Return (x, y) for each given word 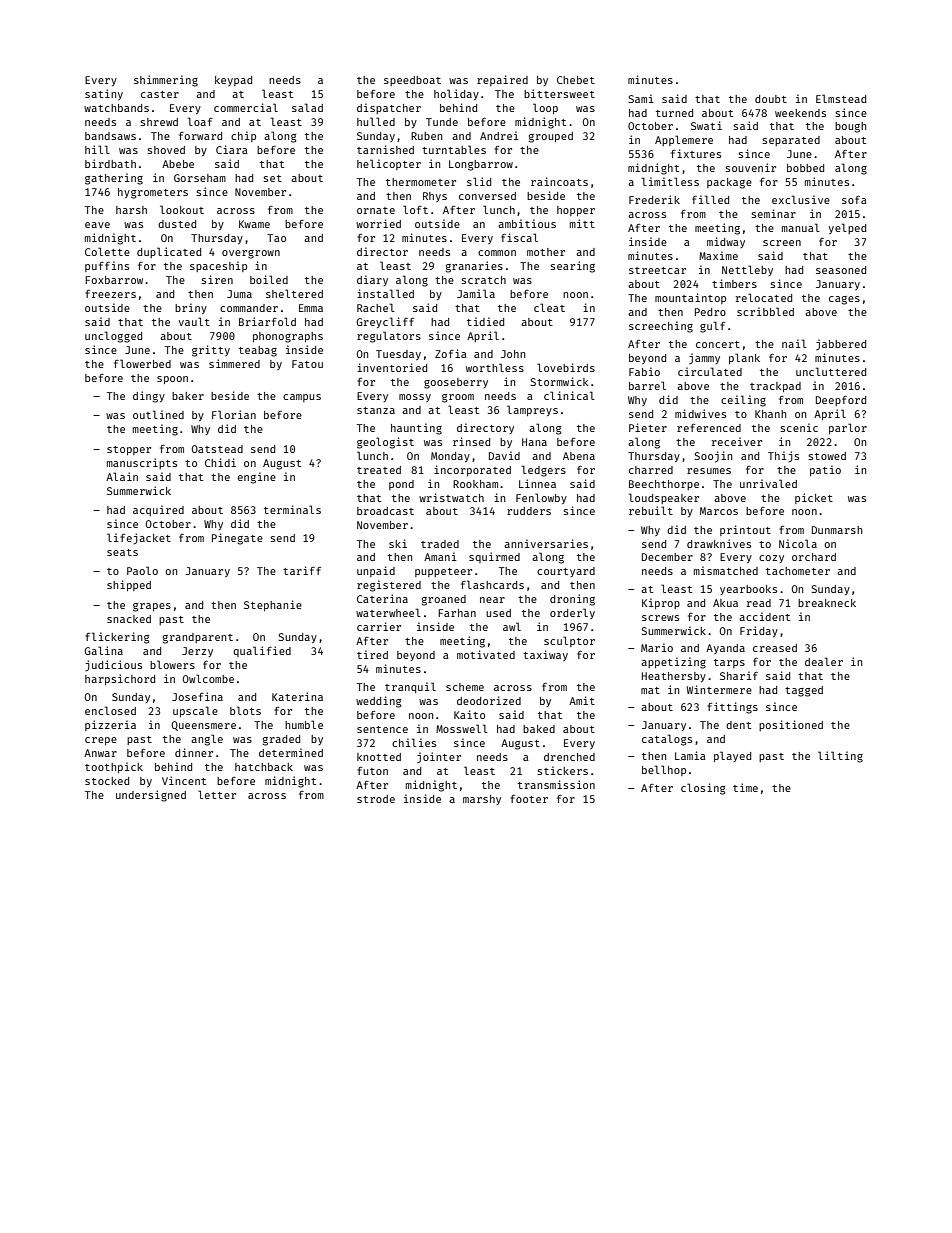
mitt (582, 223)
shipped (129, 585)
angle (207, 740)
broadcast (385, 511)
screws (660, 618)
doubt (771, 99)
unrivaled (768, 483)
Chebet (576, 80)
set (272, 178)
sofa (854, 200)
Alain (122, 476)
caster (160, 94)
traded (440, 544)
